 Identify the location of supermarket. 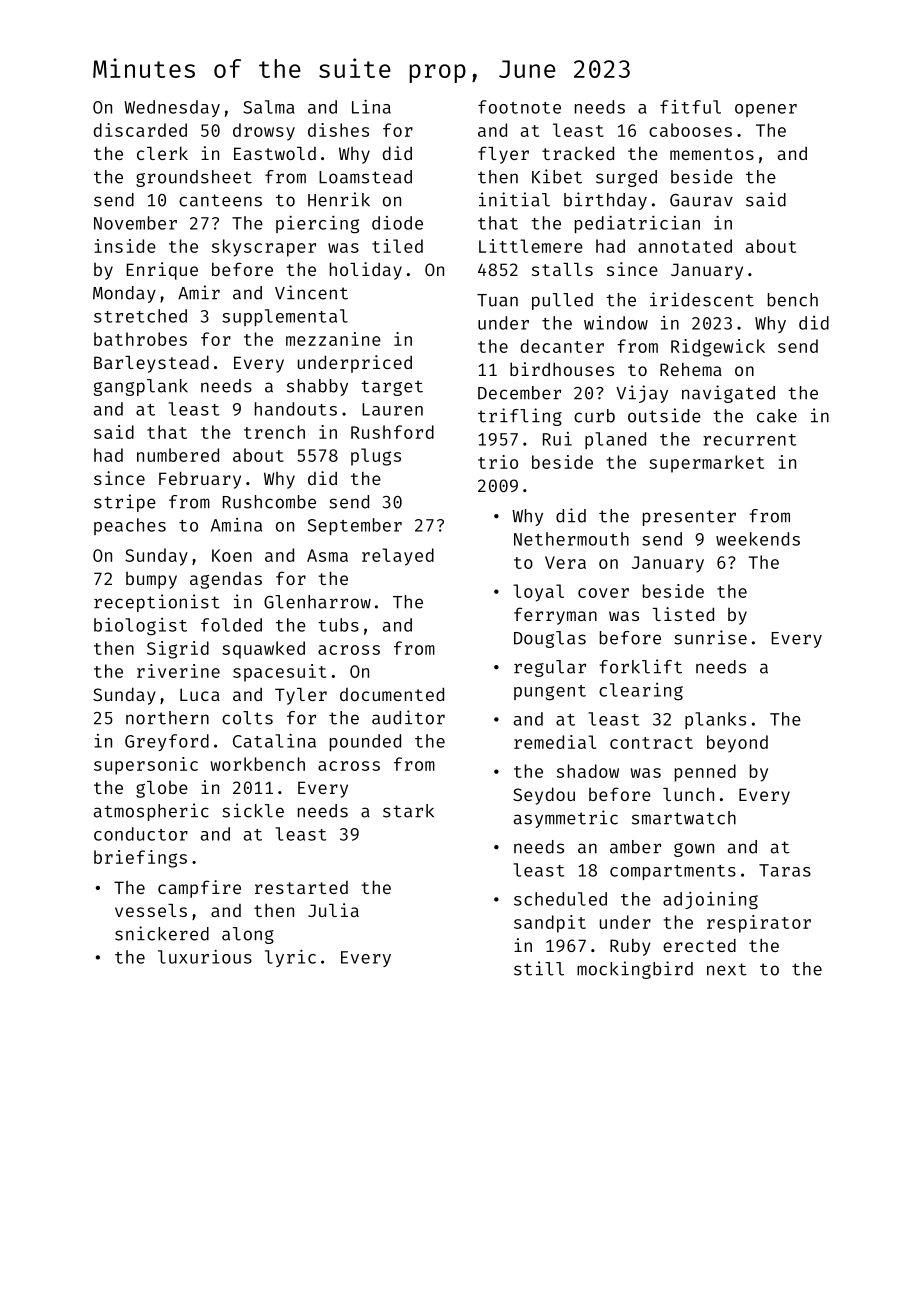
(706, 464).
